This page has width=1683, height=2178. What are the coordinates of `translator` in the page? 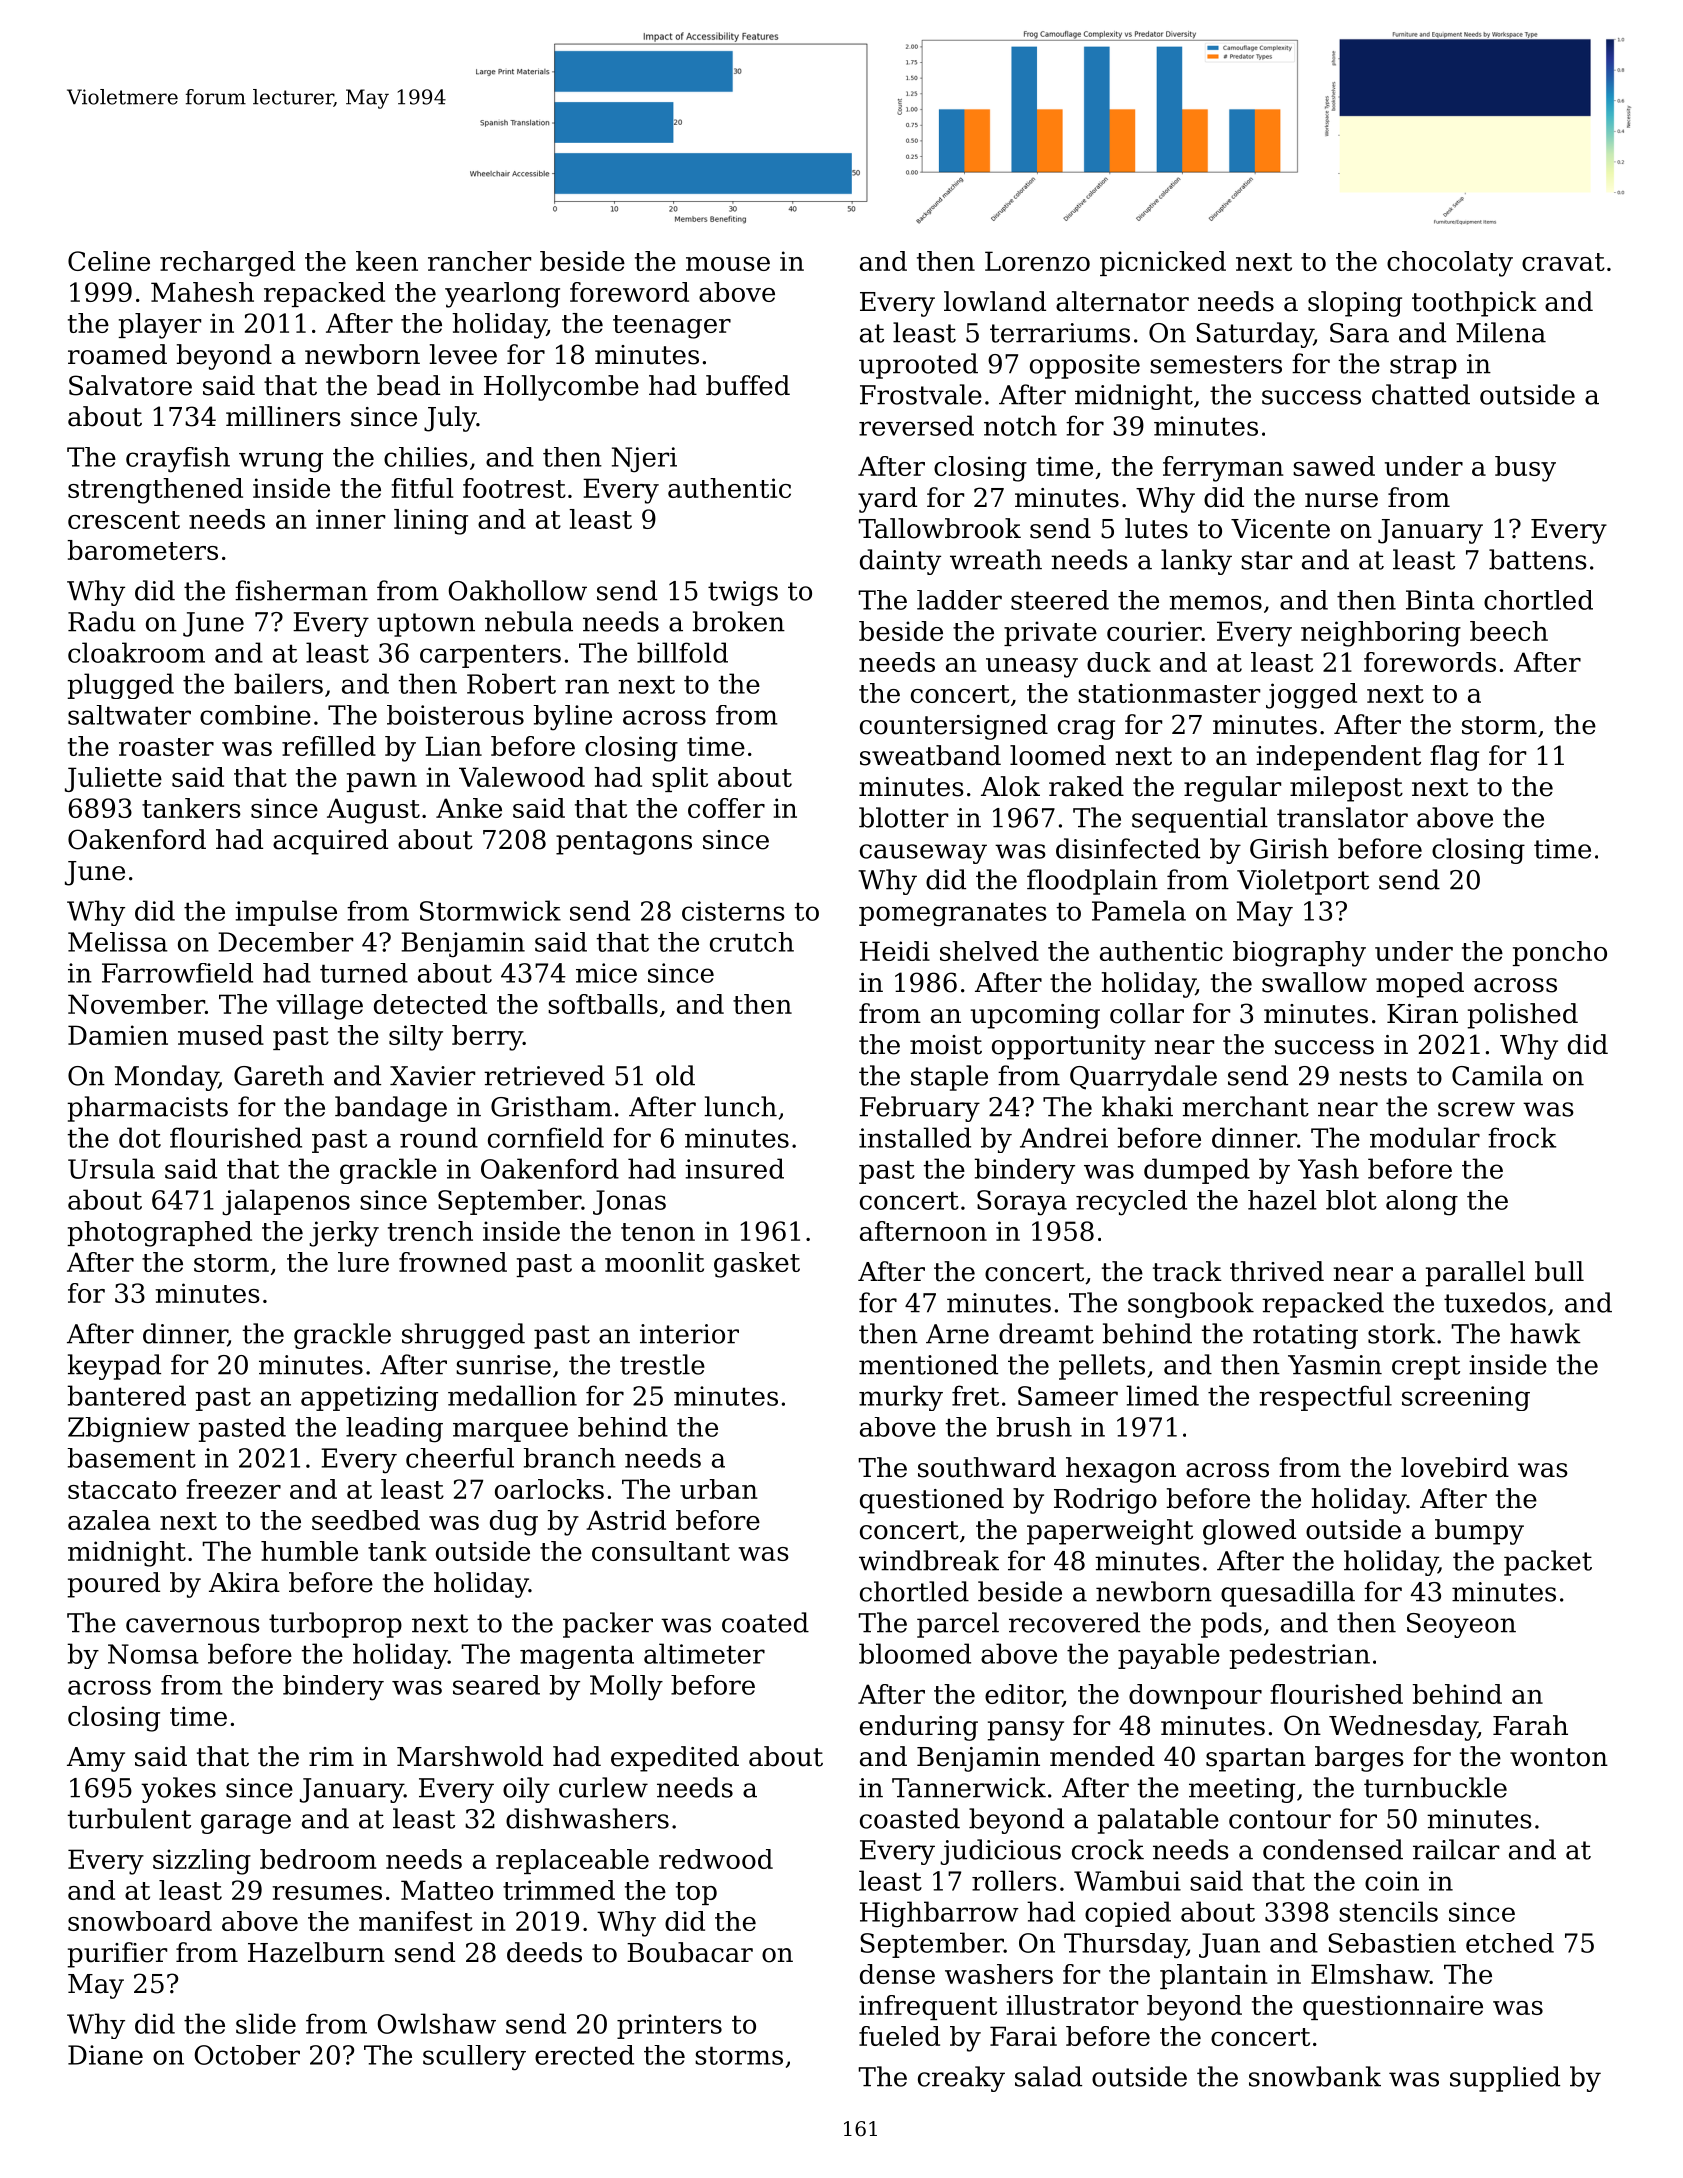 It's located at (1342, 817).
